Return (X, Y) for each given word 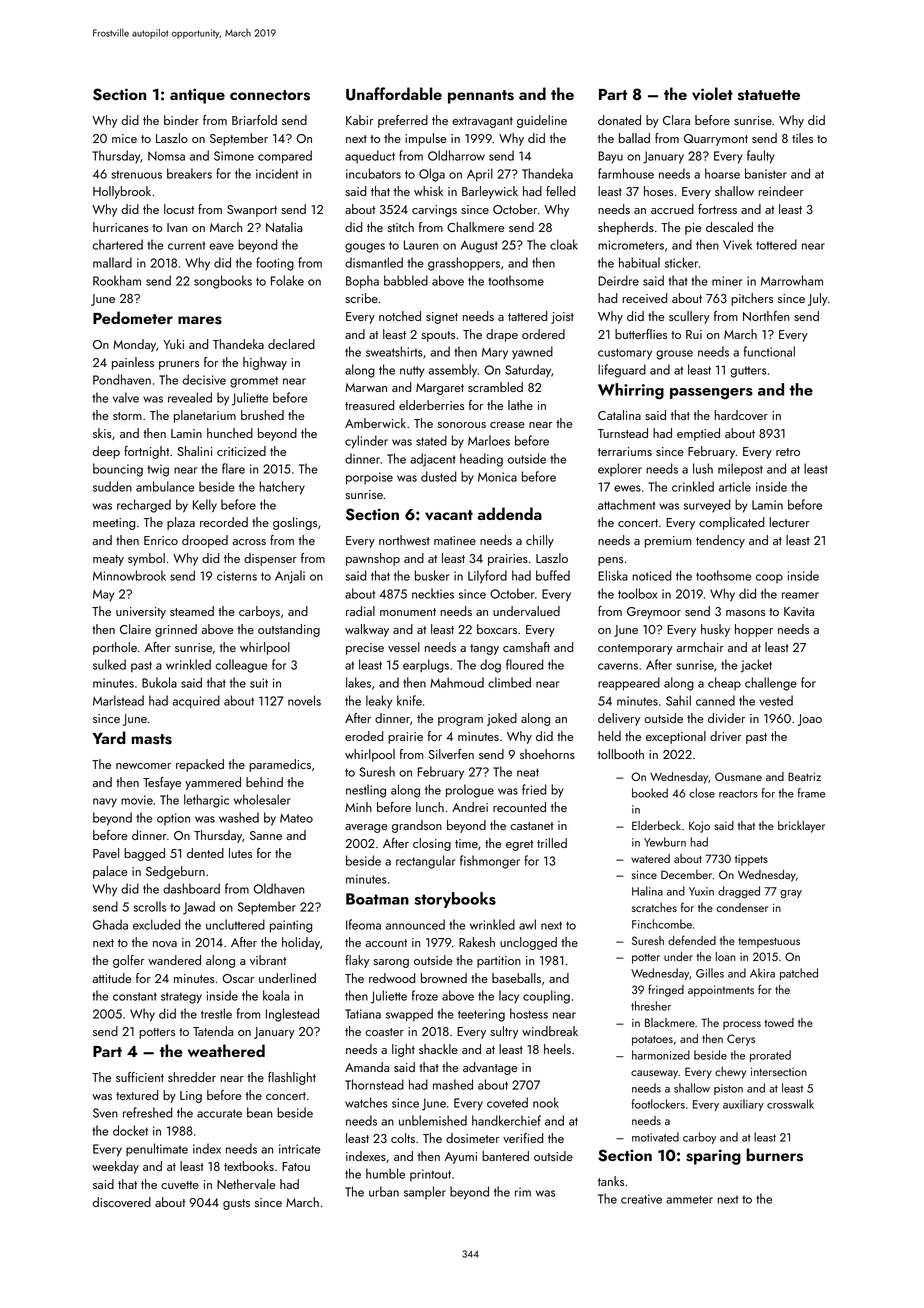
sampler (425, 1192)
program (460, 721)
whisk (428, 191)
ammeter (689, 1199)
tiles (802, 138)
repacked (200, 765)
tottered (776, 244)
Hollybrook (122, 192)
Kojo (699, 827)
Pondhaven (122, 379)
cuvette (180, 1185)
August (479, 246)
